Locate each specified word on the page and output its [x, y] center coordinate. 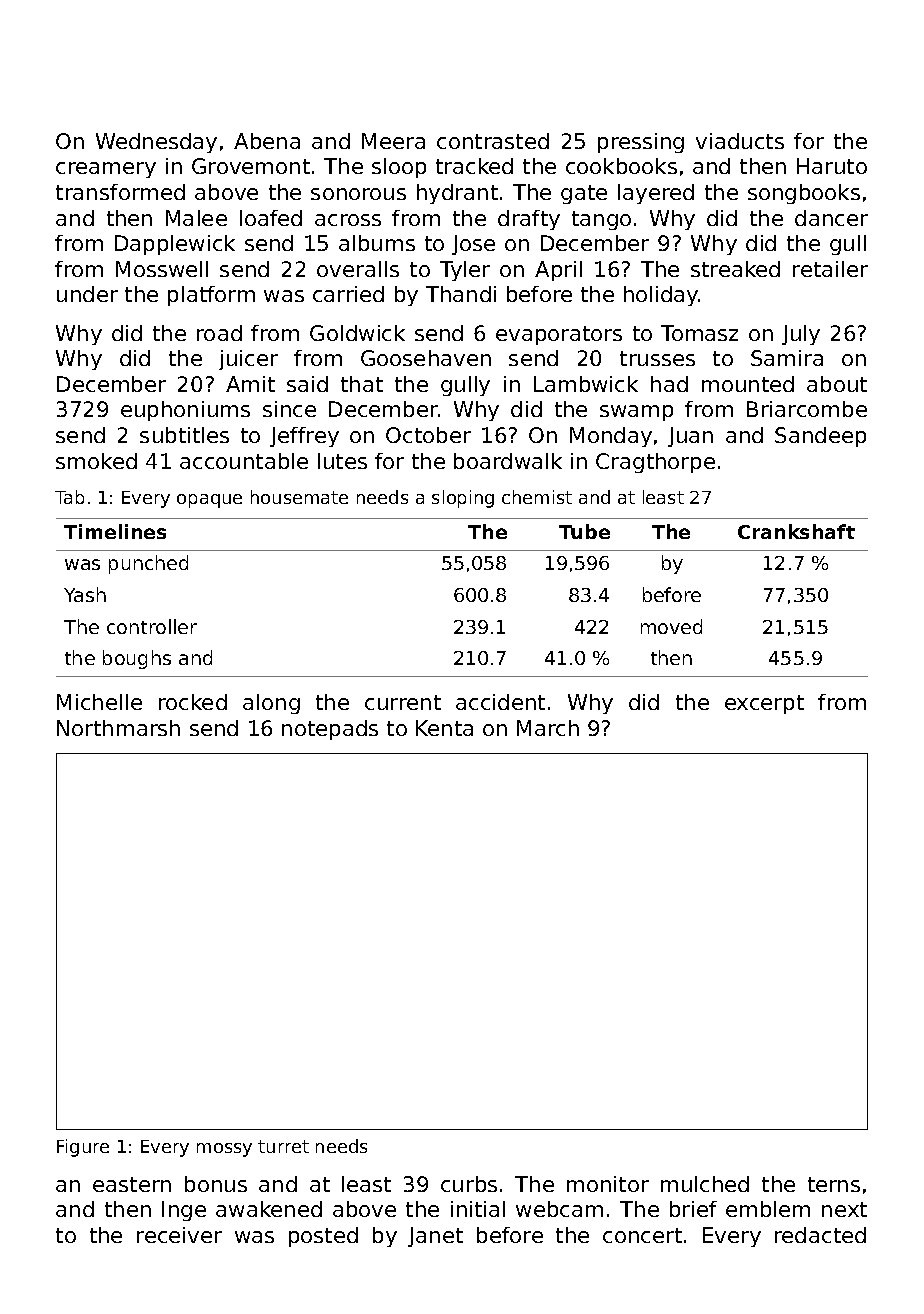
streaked [735, 269]
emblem [768, 1209]
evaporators [559, 335]
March [548, 728]
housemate [299, 497]
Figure [83, 1148]
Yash [85, 594]
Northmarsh [118, 728]
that [362, 384]
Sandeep [820, 437]
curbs [469, 1184]
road [219, 333]
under [87, 294]
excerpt [764, 704]
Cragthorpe [655, 463]
